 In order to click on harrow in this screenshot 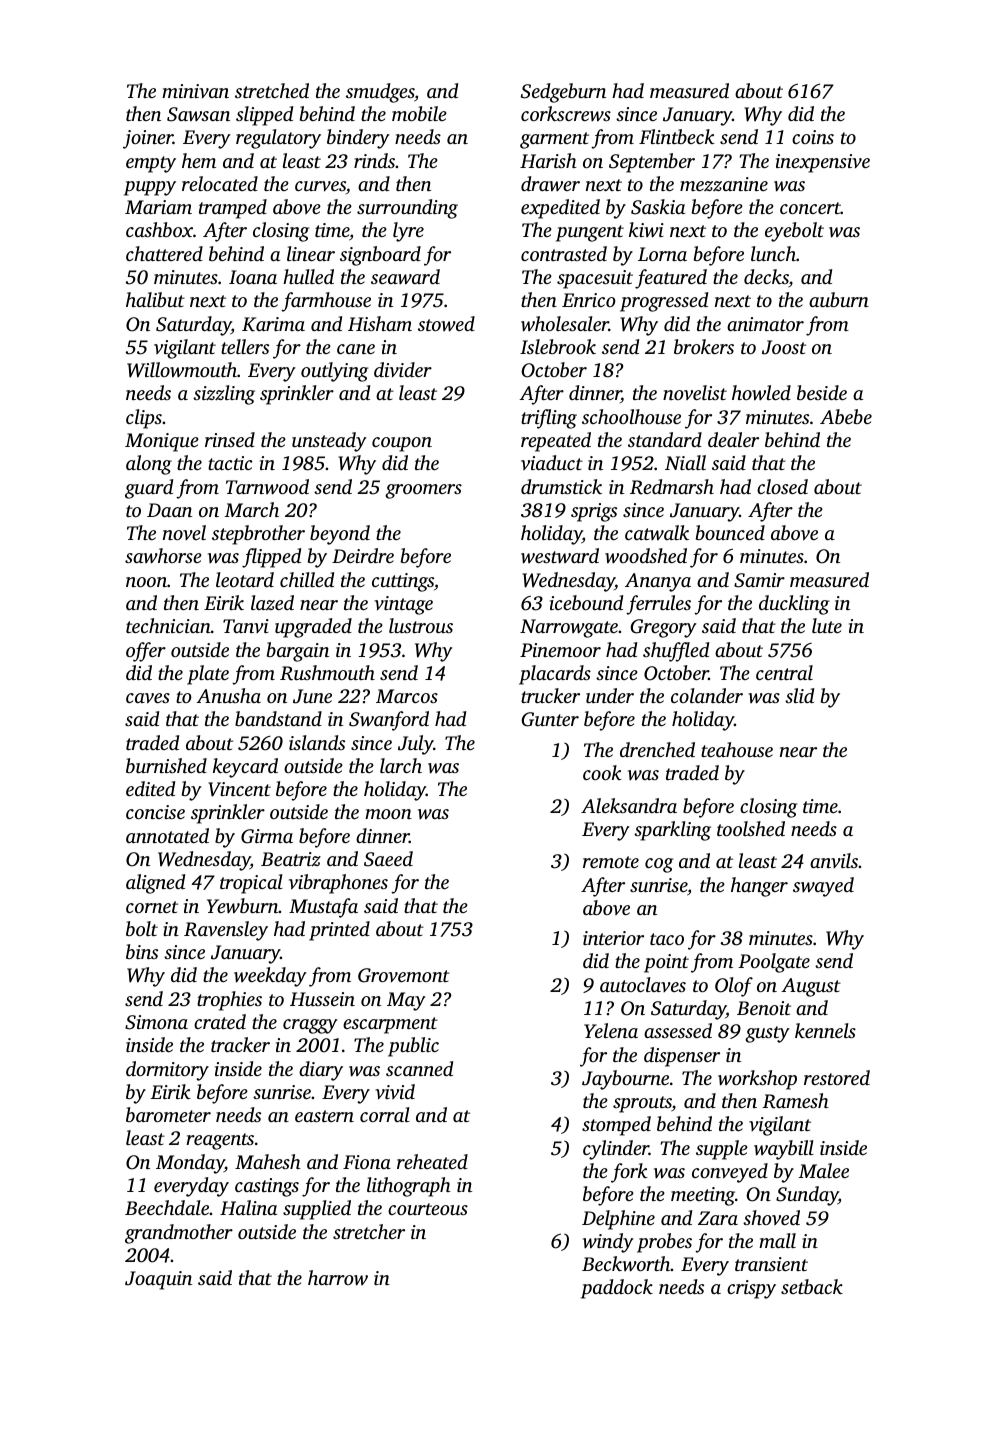, I will do `click(338, 1278)`.
